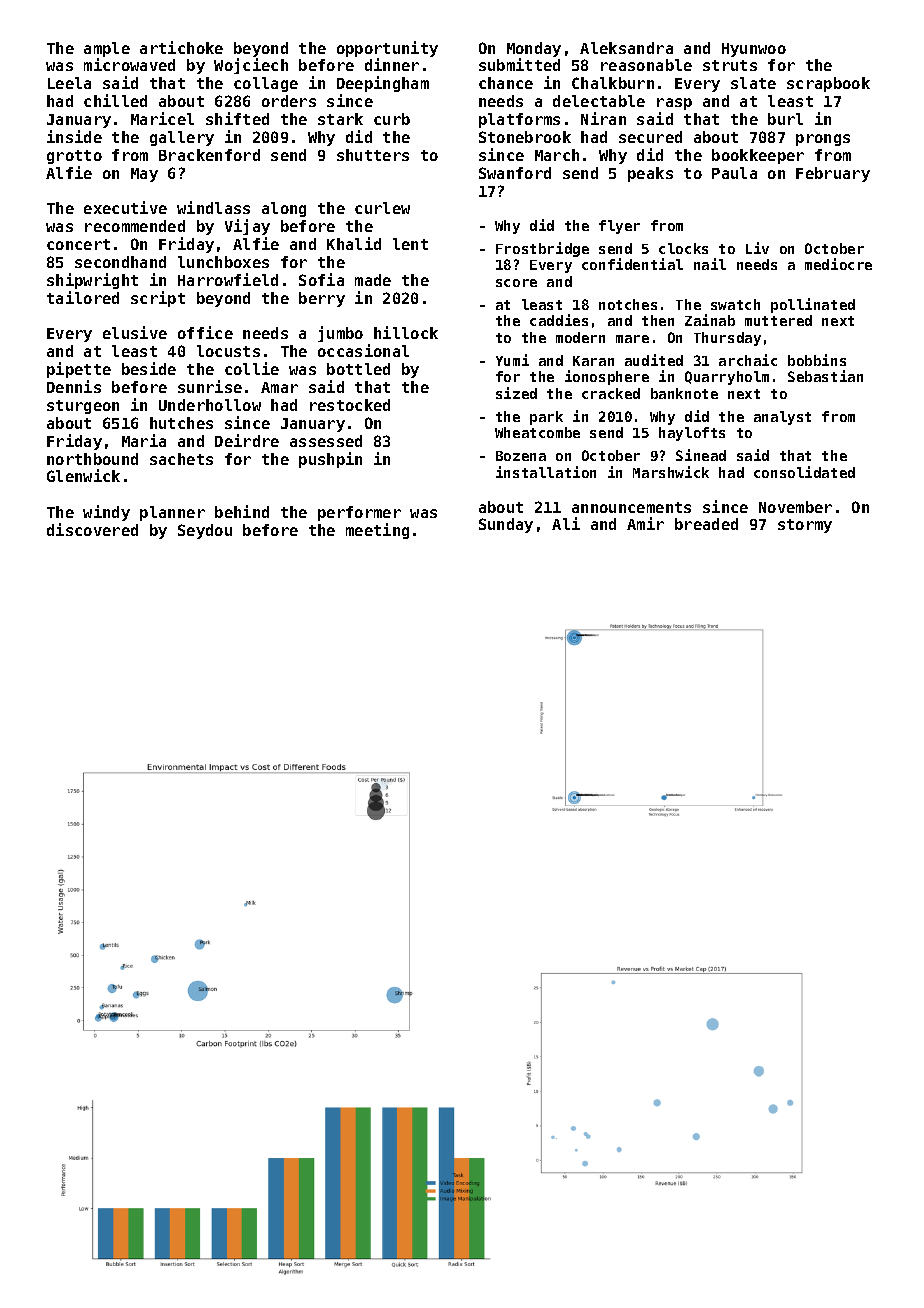 Image resolution: width=924 pixels, height=1308 pixels. I want to click on artichoke, so click(181, 47).
